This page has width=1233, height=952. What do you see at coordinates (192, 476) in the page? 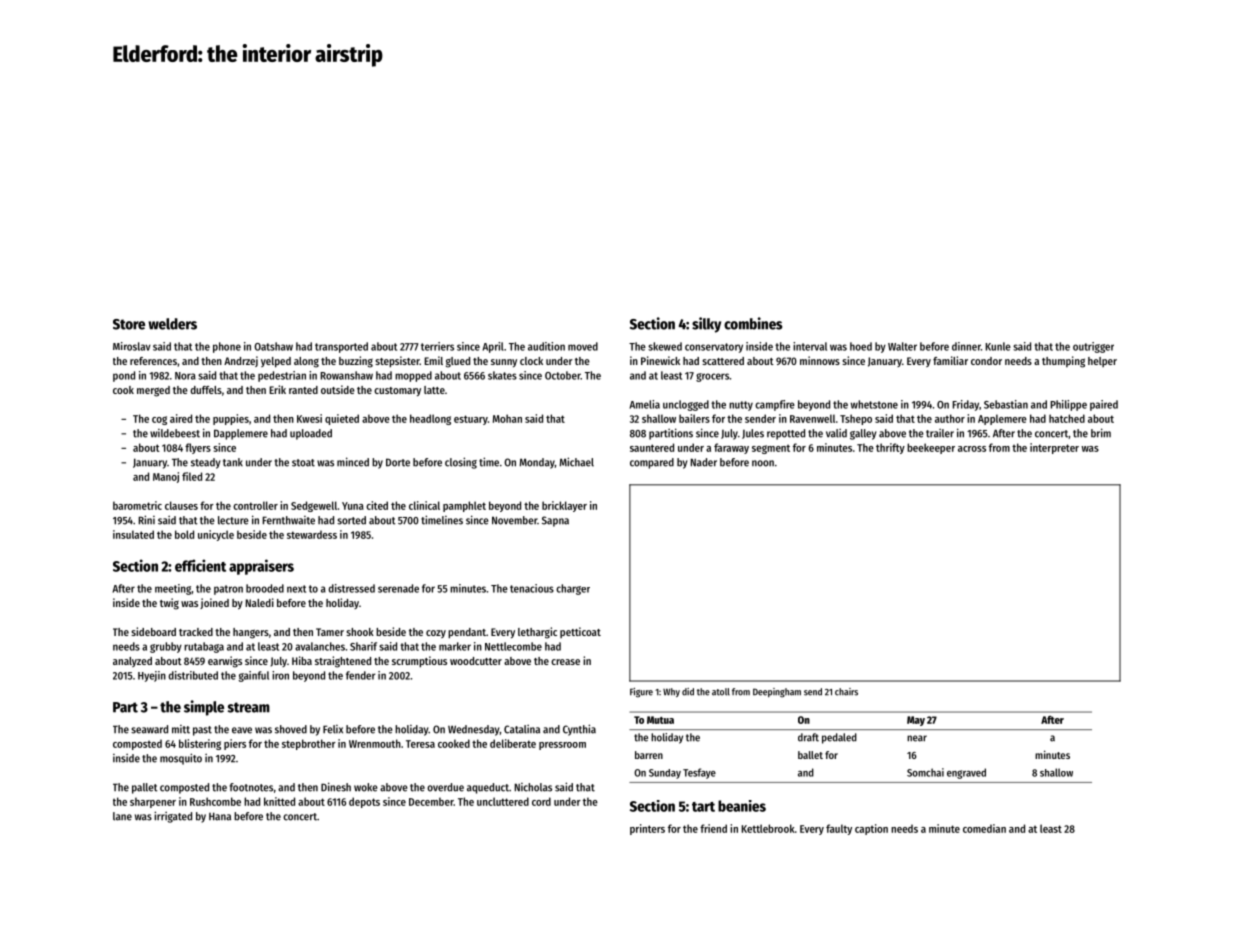
I see `filed` at bounding box center [192, 476].
